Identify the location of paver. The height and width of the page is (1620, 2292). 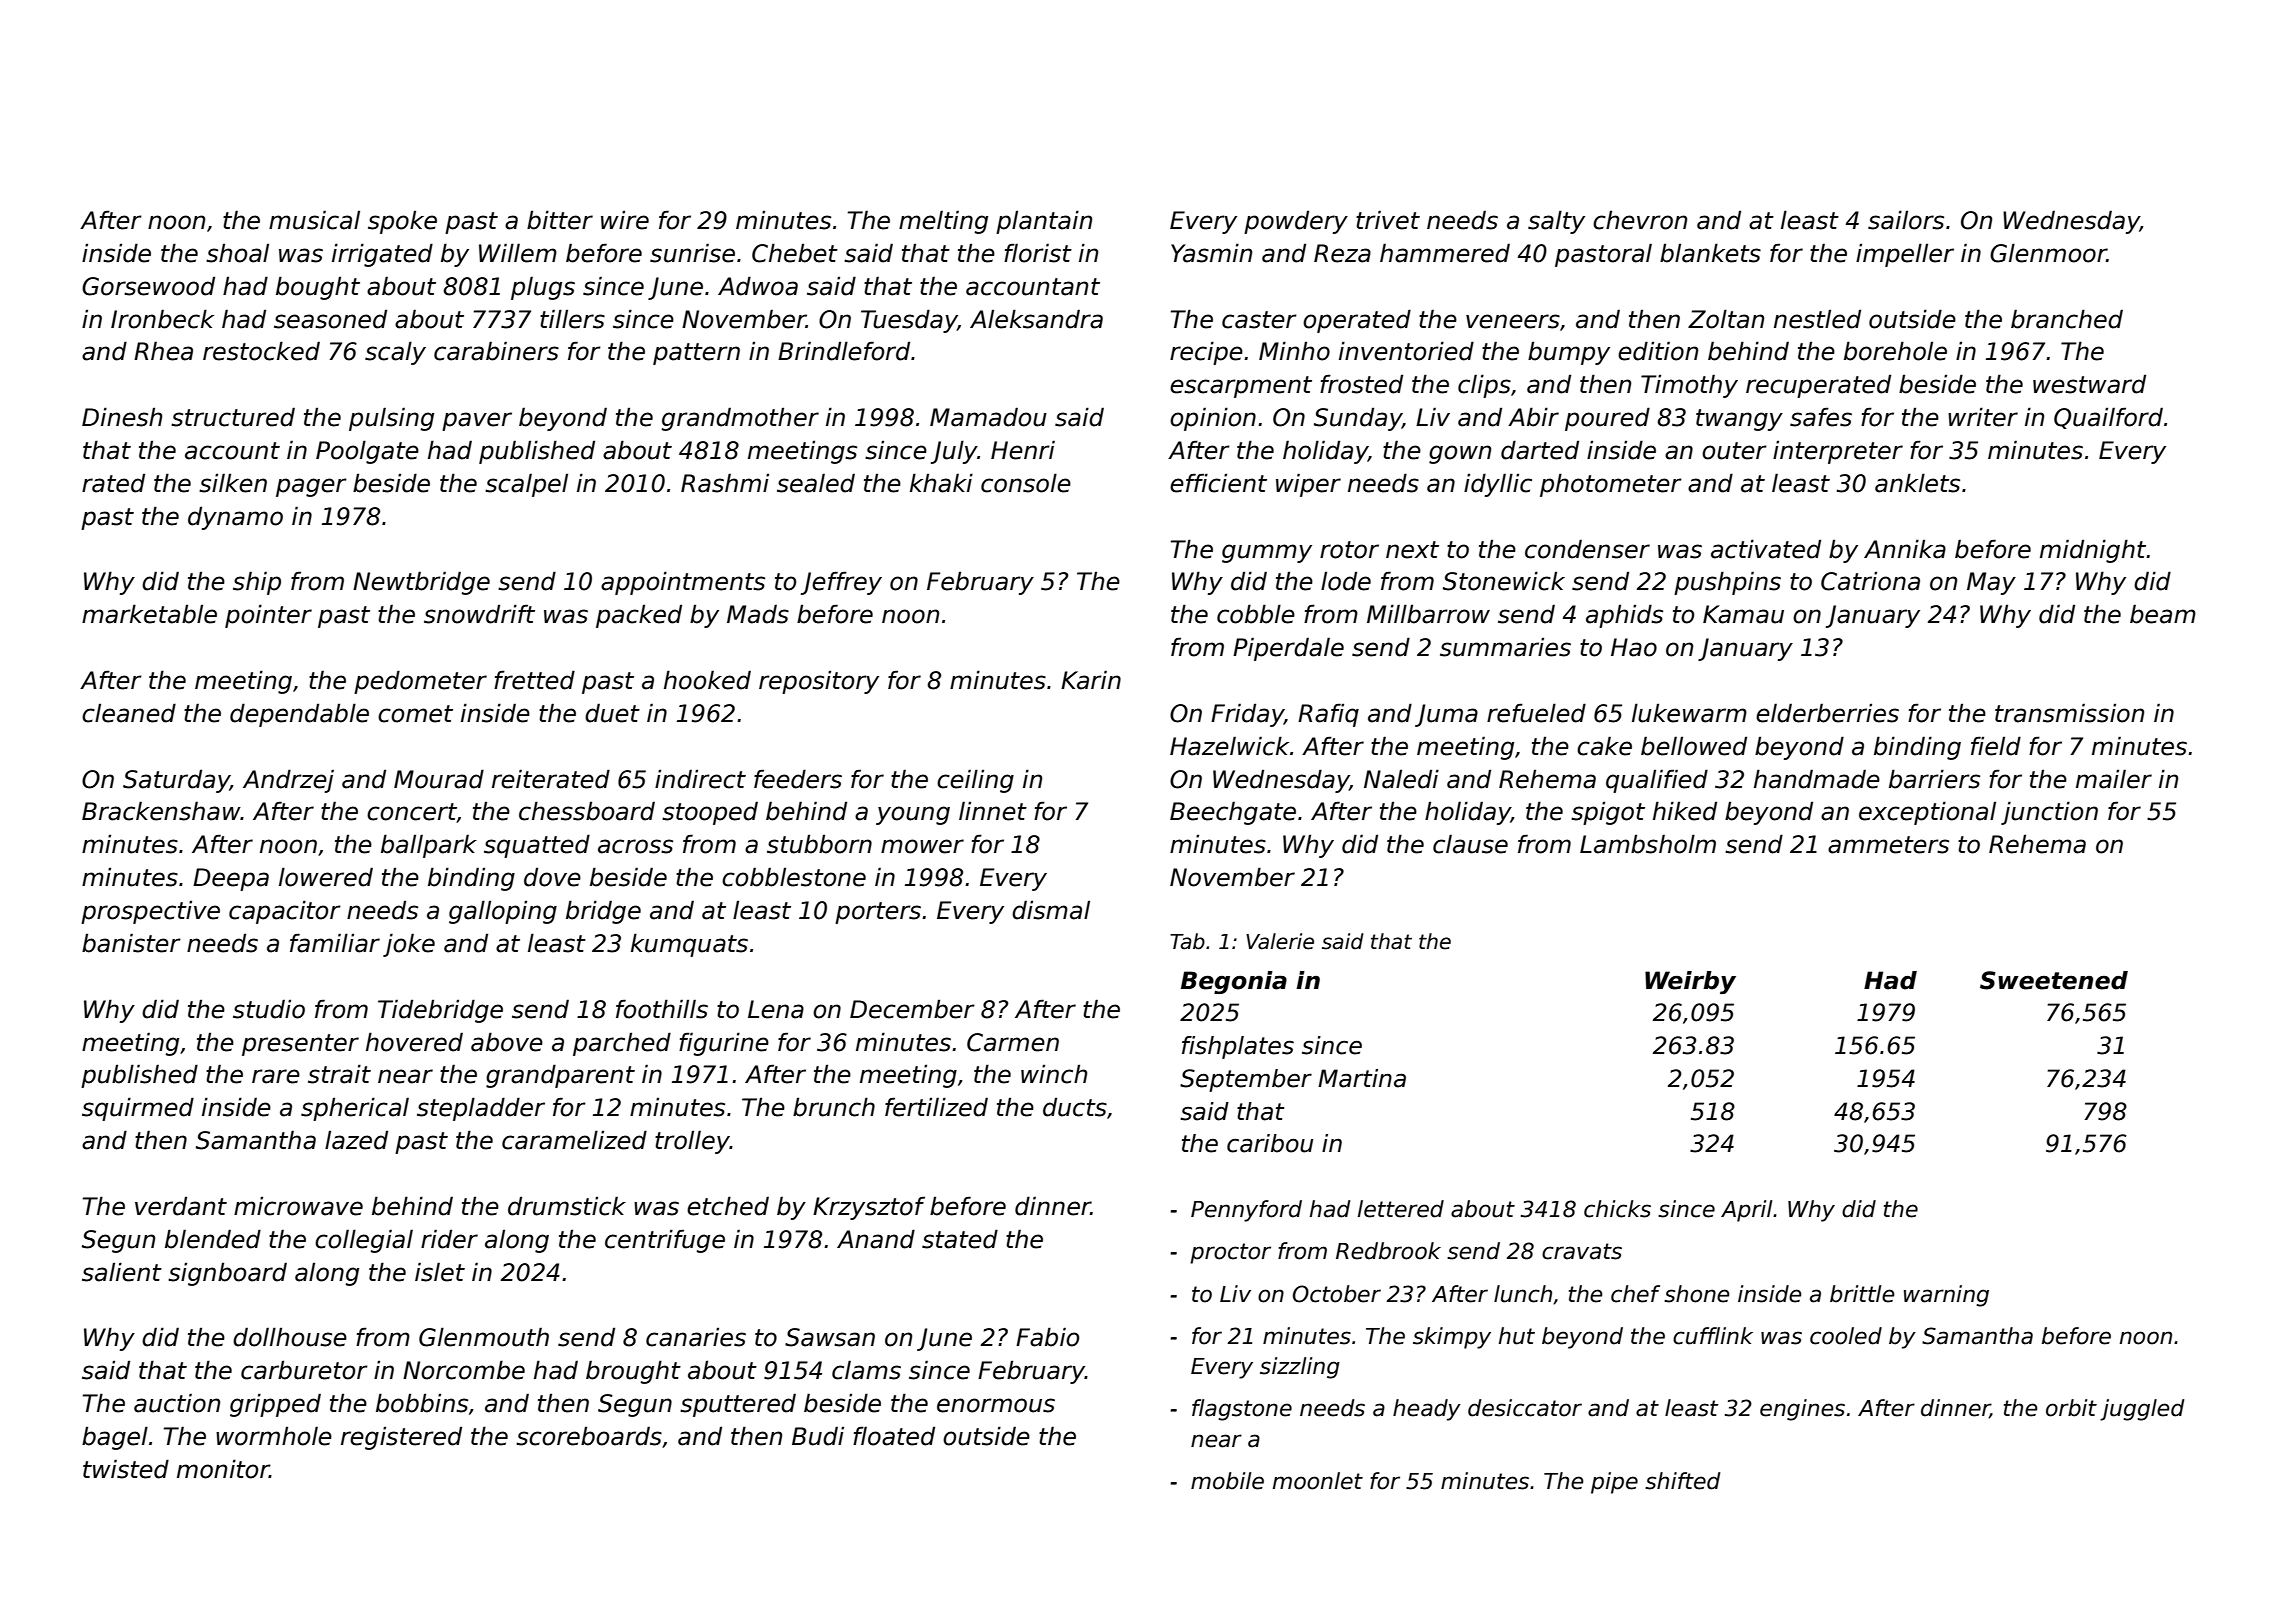
(477, 421).
